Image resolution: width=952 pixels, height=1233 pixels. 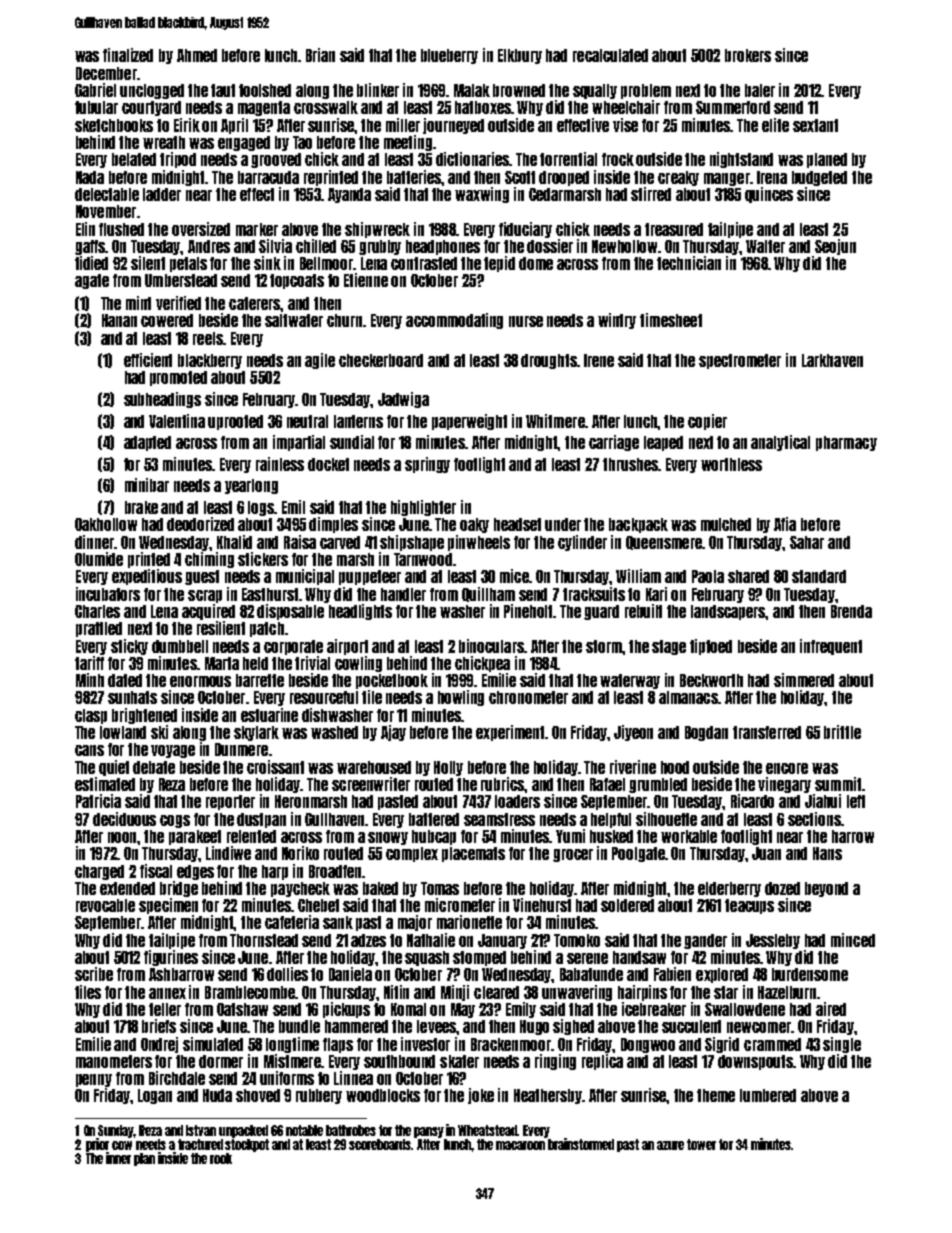 What do you see at coordinates (105, 905) in the screenshot?
I see `revocable` at bounding box center [105, 905].
